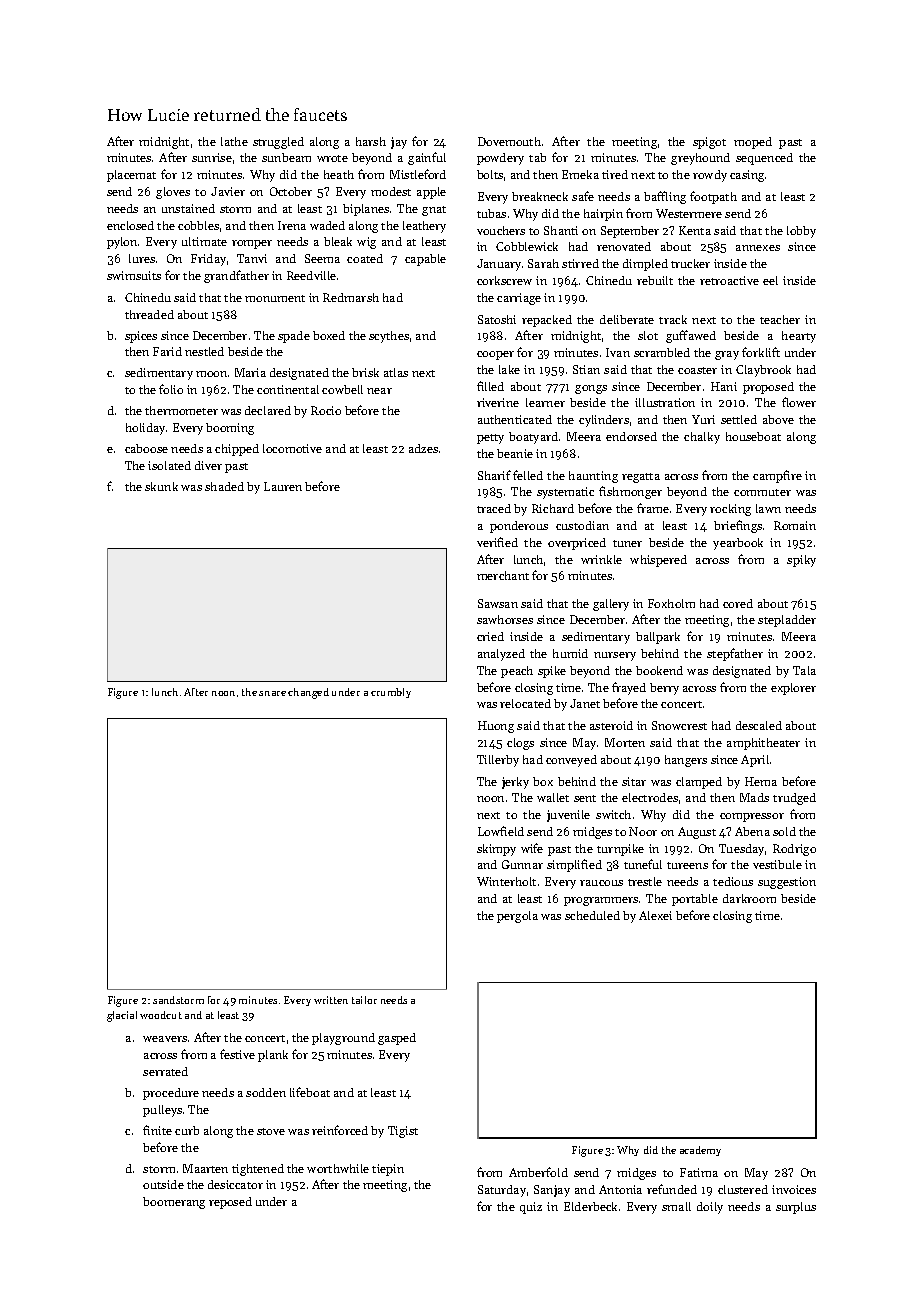 The image size is (924, 1308). I want to click on April, so click(755, 761).
